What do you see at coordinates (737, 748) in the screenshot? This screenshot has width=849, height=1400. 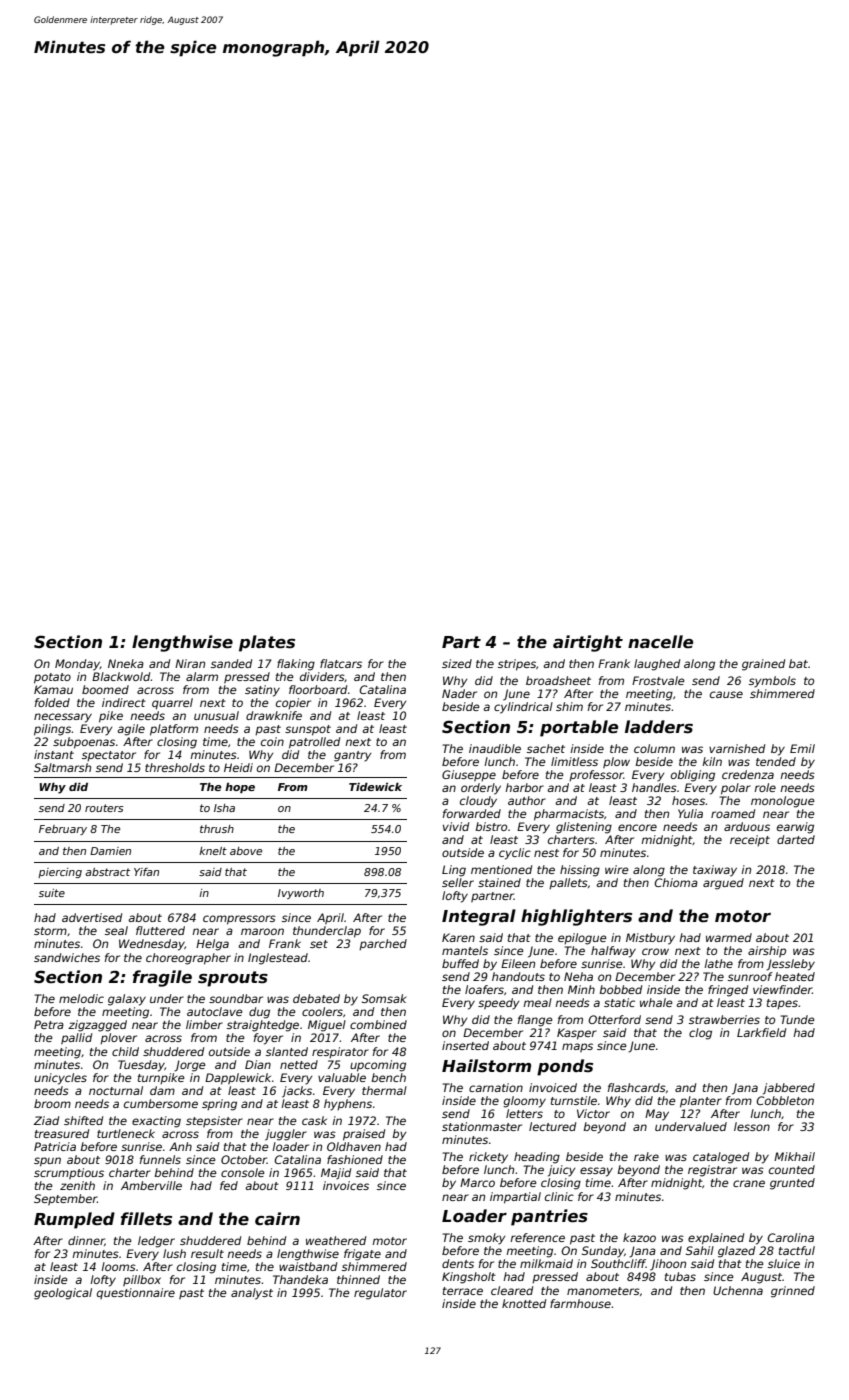 I see `varnished` at bounding box center [737, 748].
